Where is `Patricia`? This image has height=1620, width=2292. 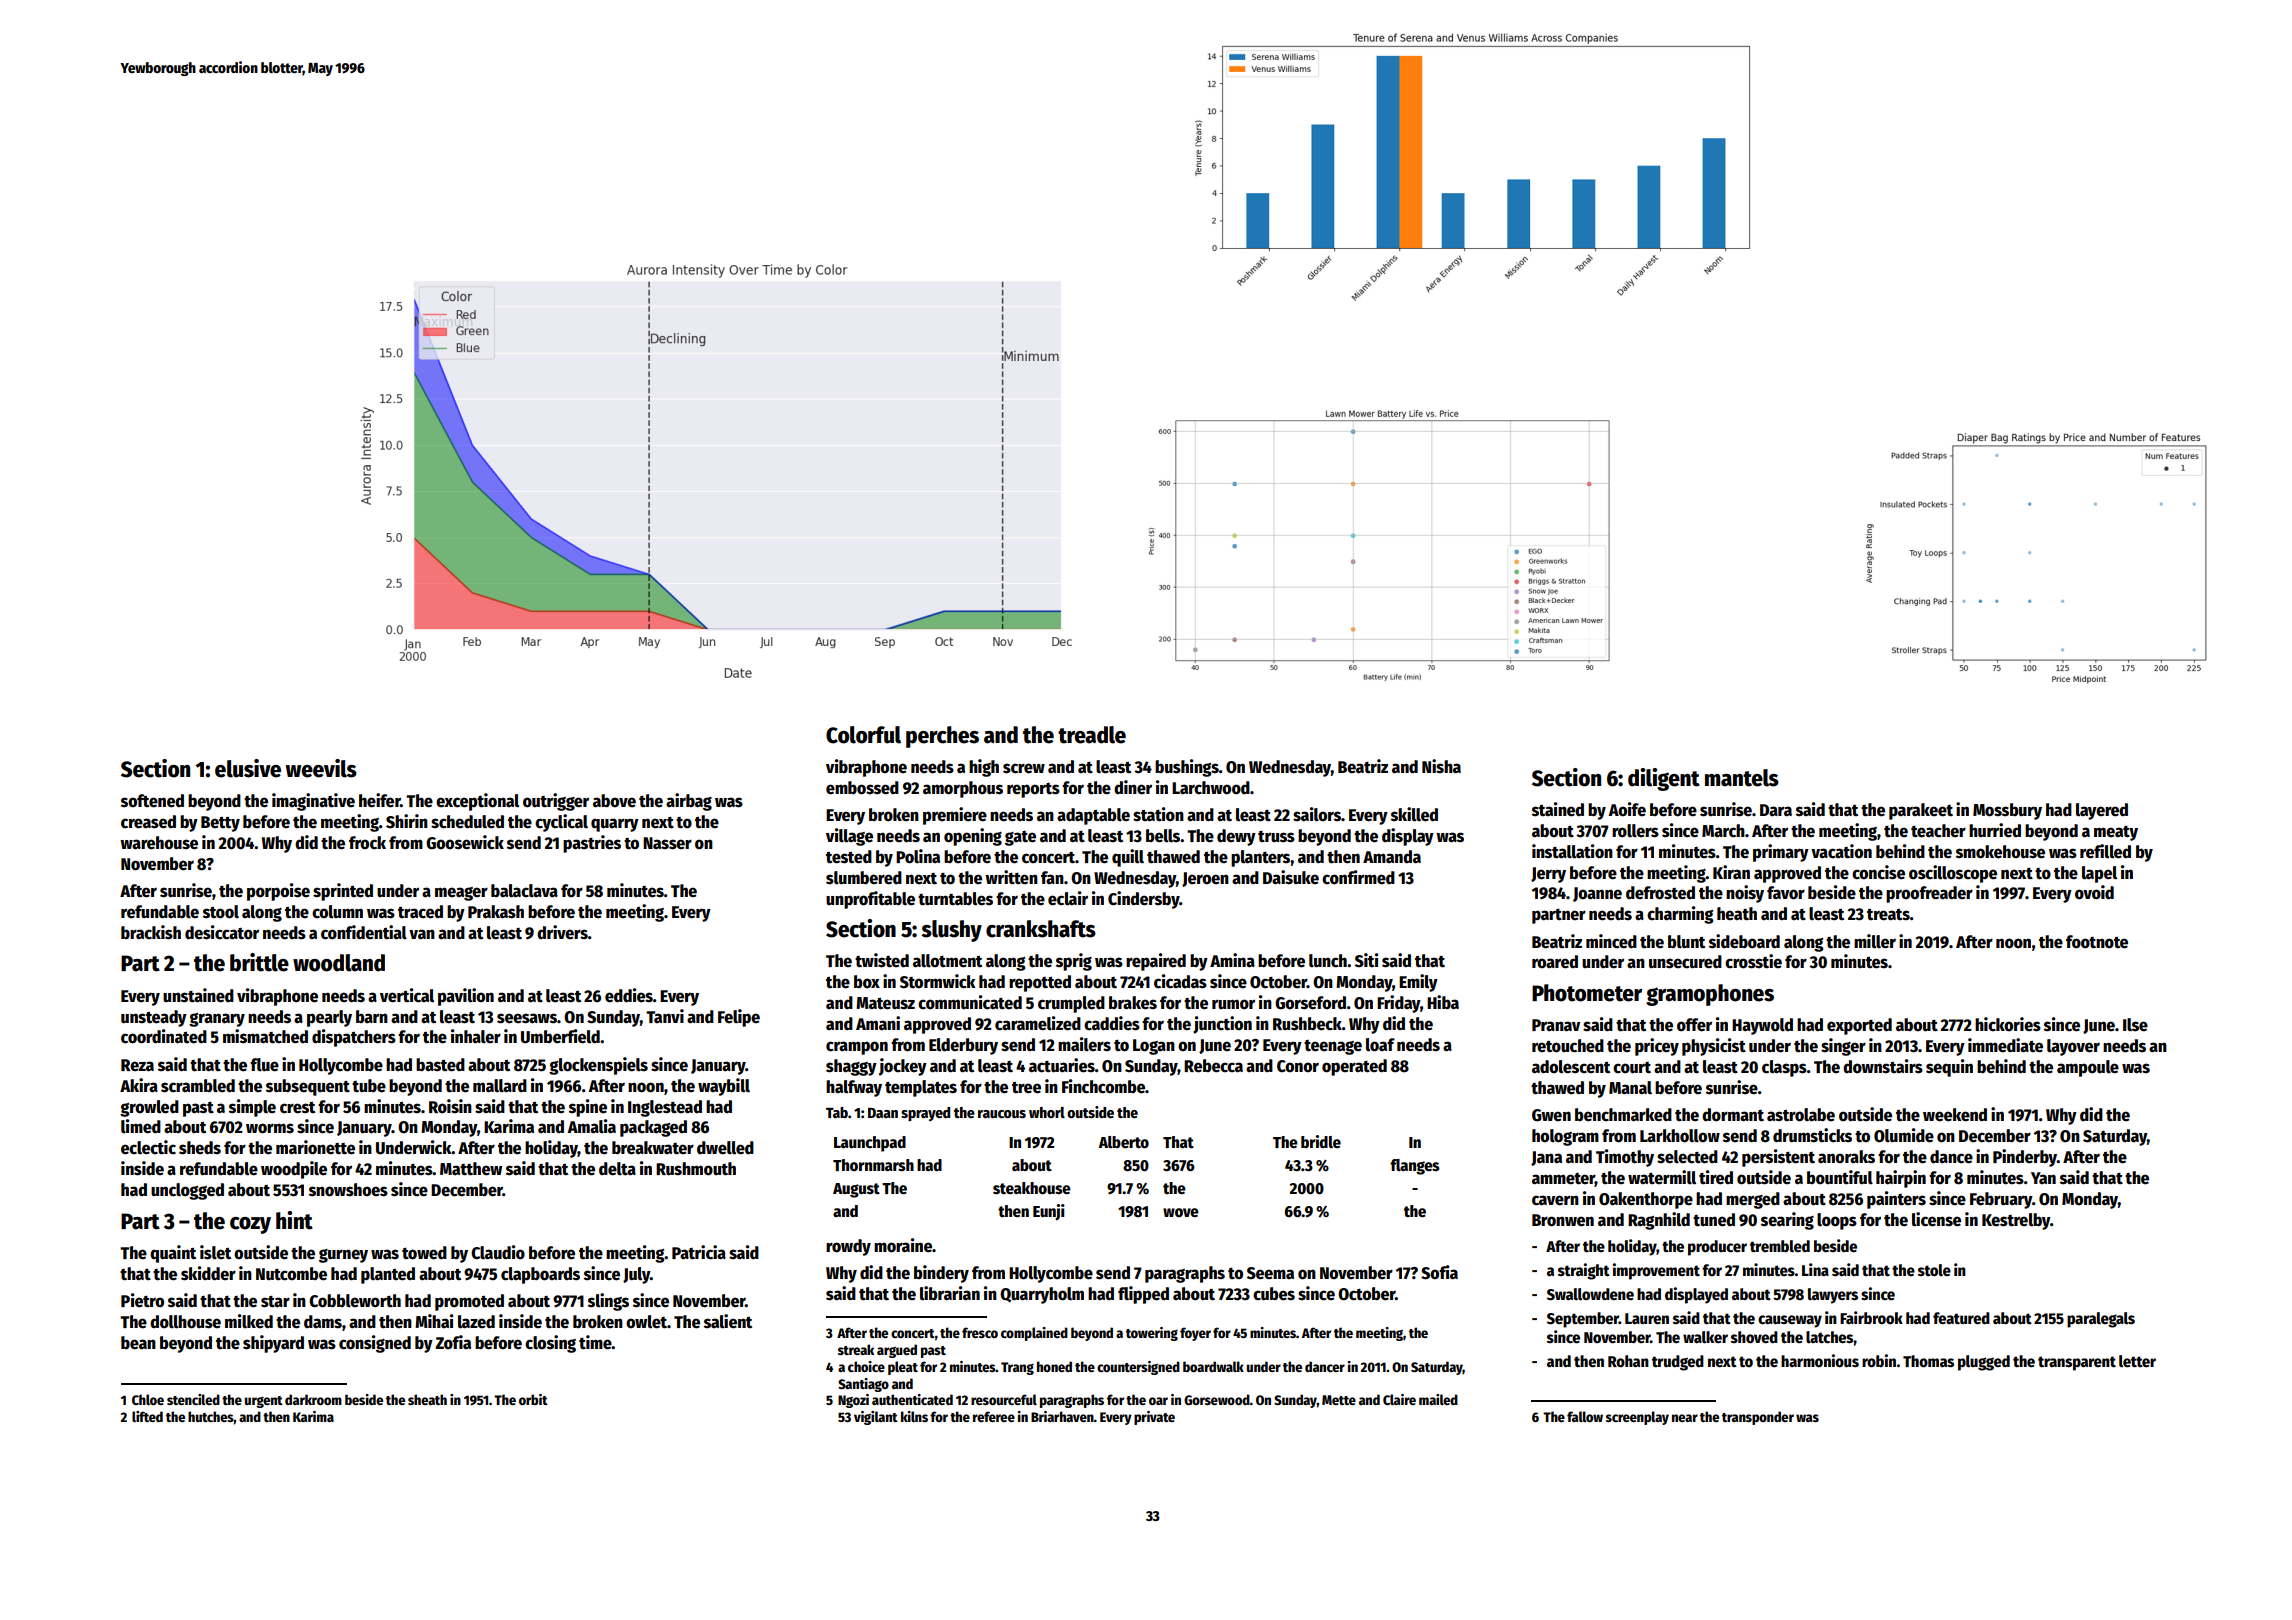
Patricia is located at coordinates (699, 1252).
